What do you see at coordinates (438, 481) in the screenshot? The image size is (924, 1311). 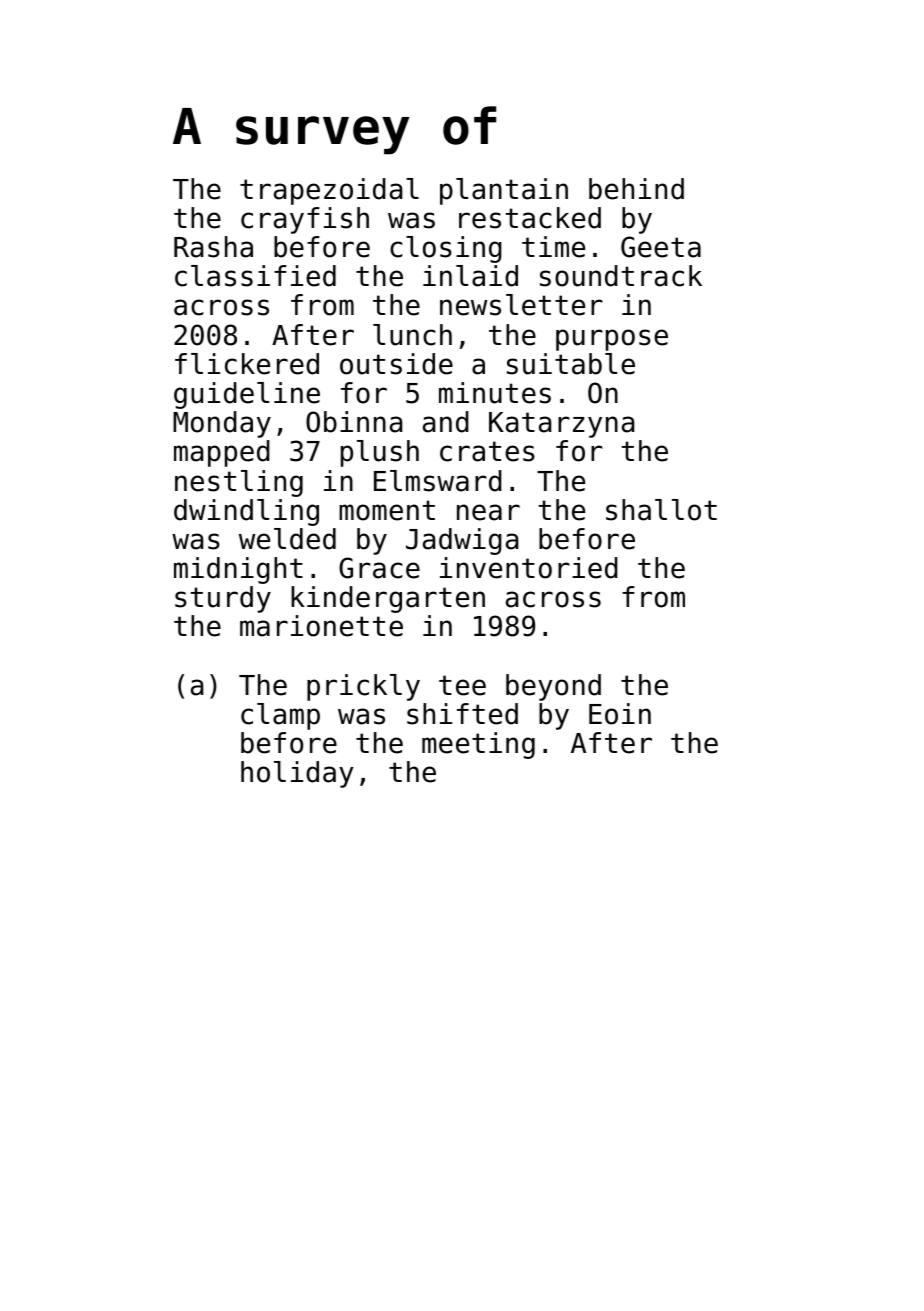 I see `Elmsward` at bounding box center [438, 481].
